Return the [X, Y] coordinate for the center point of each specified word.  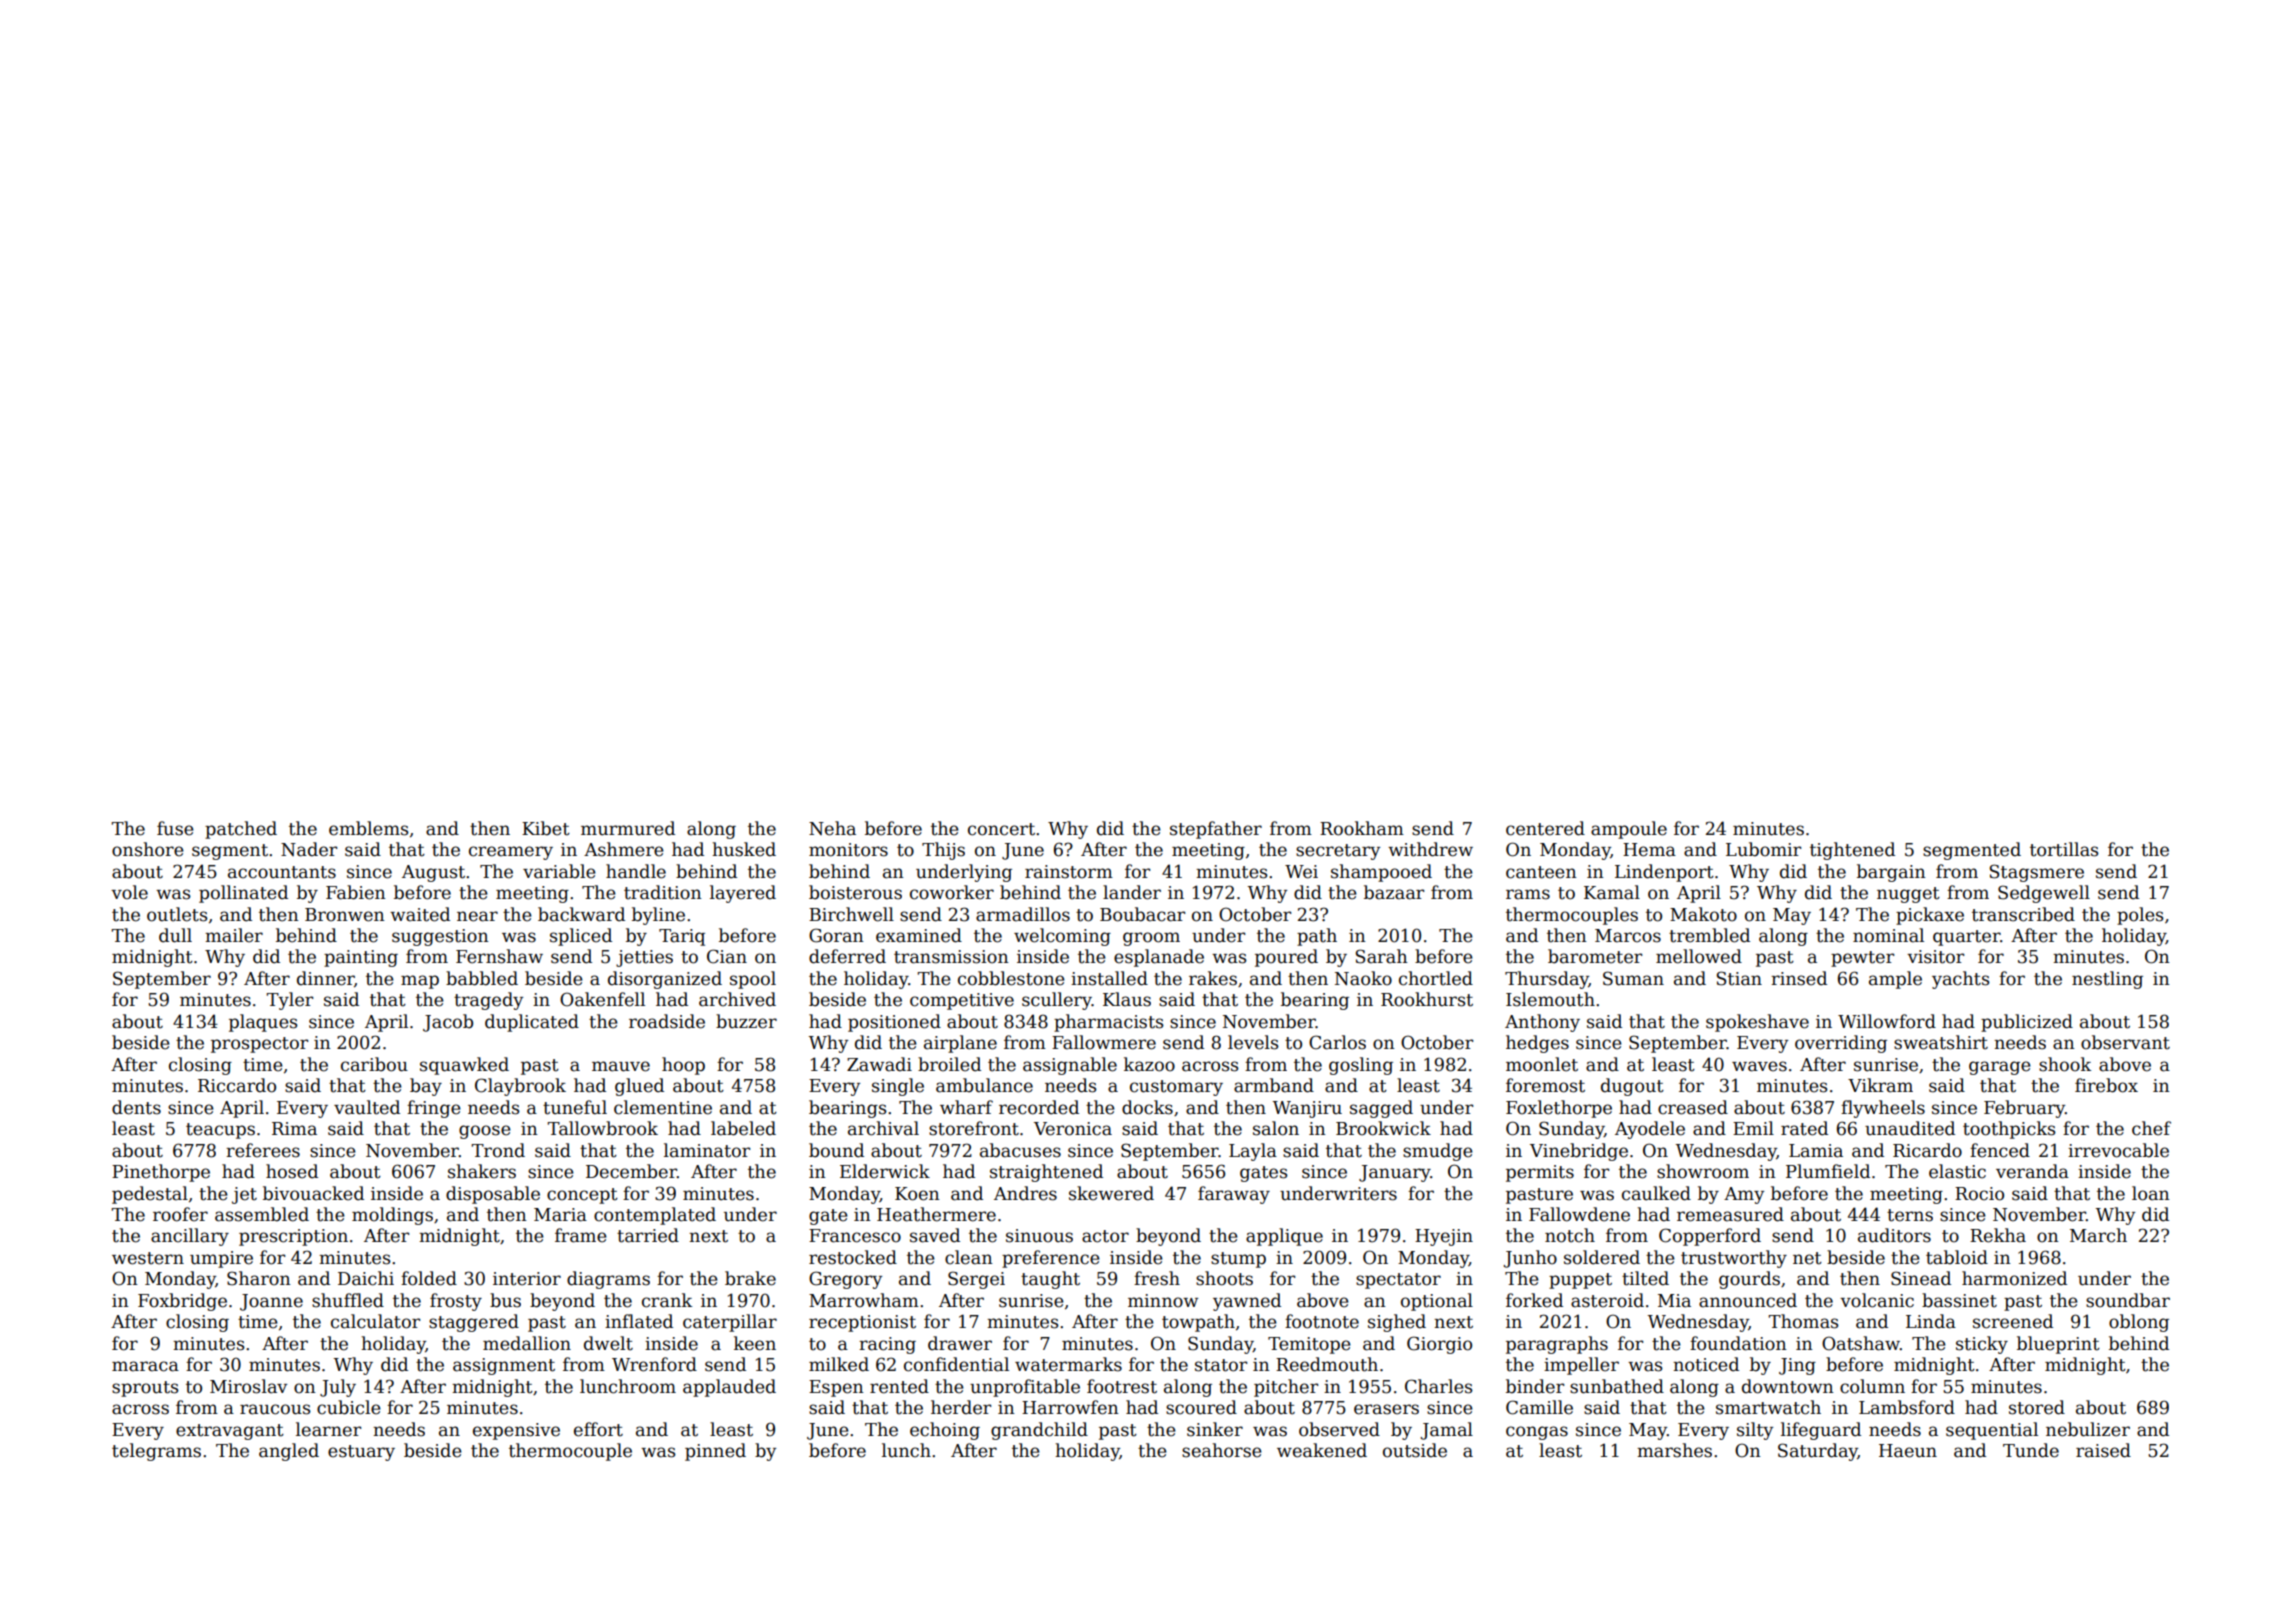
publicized [2027, 1023]
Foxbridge [182, 1302]
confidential [956, 1364]
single [898, 1087]
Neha [832, 828]
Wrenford [654, 1364]
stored [2037, 1407]
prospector [259, 1045]
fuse [175, 828]
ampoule [1629, 830]
